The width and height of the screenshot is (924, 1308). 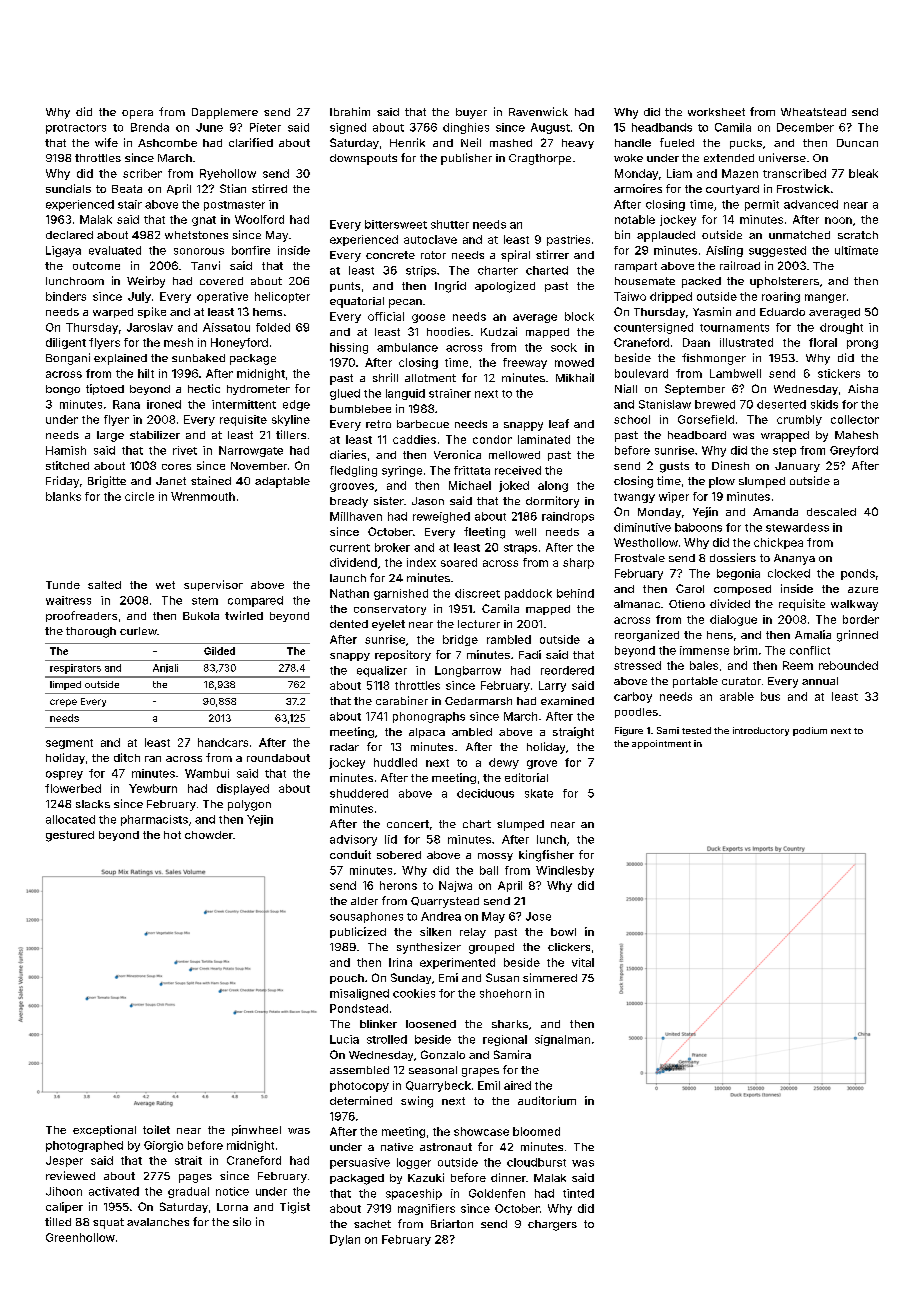 I want to click on postmaster, so click(x=234, y=206).
